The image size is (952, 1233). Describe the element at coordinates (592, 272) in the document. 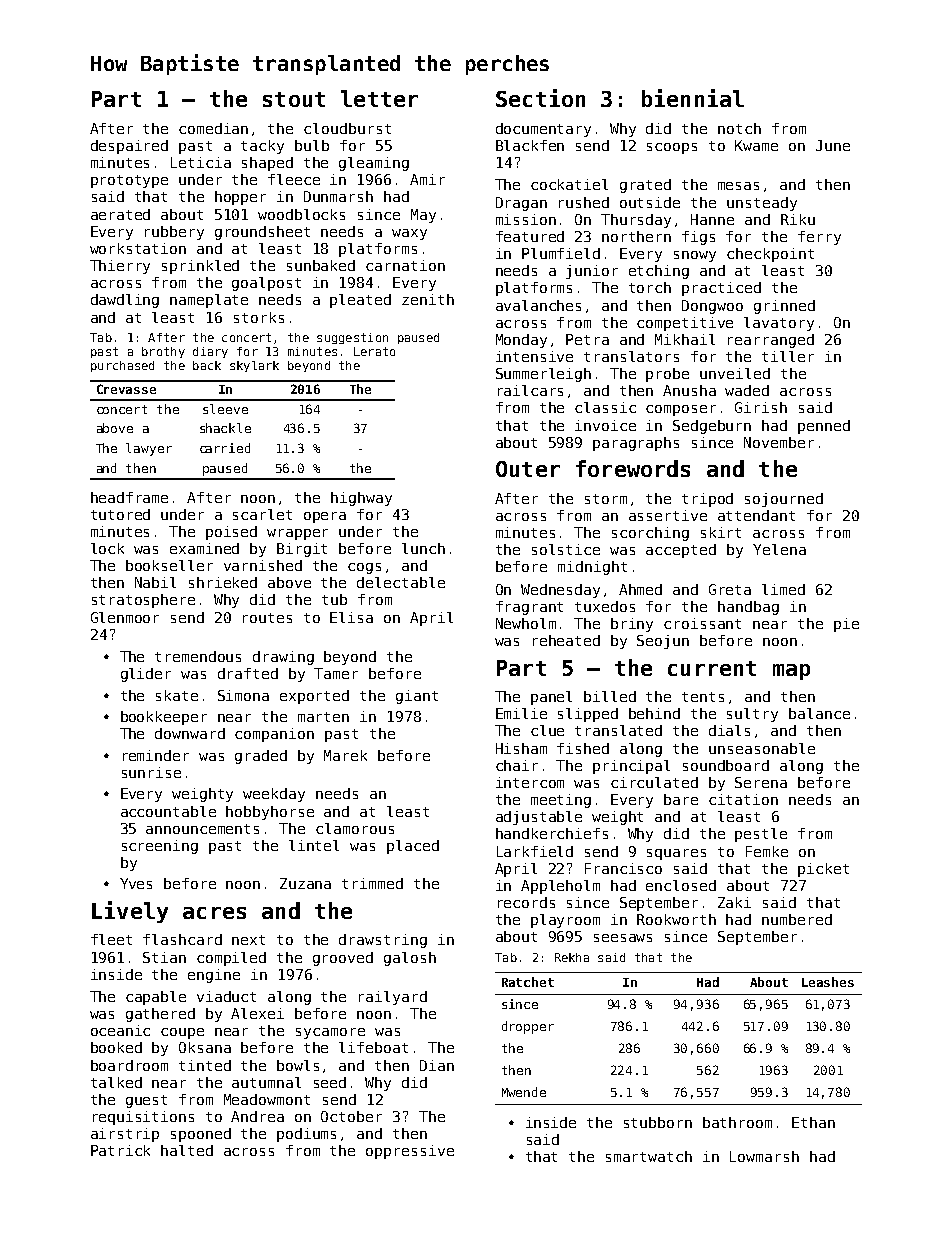

I see `junior` at that location.
